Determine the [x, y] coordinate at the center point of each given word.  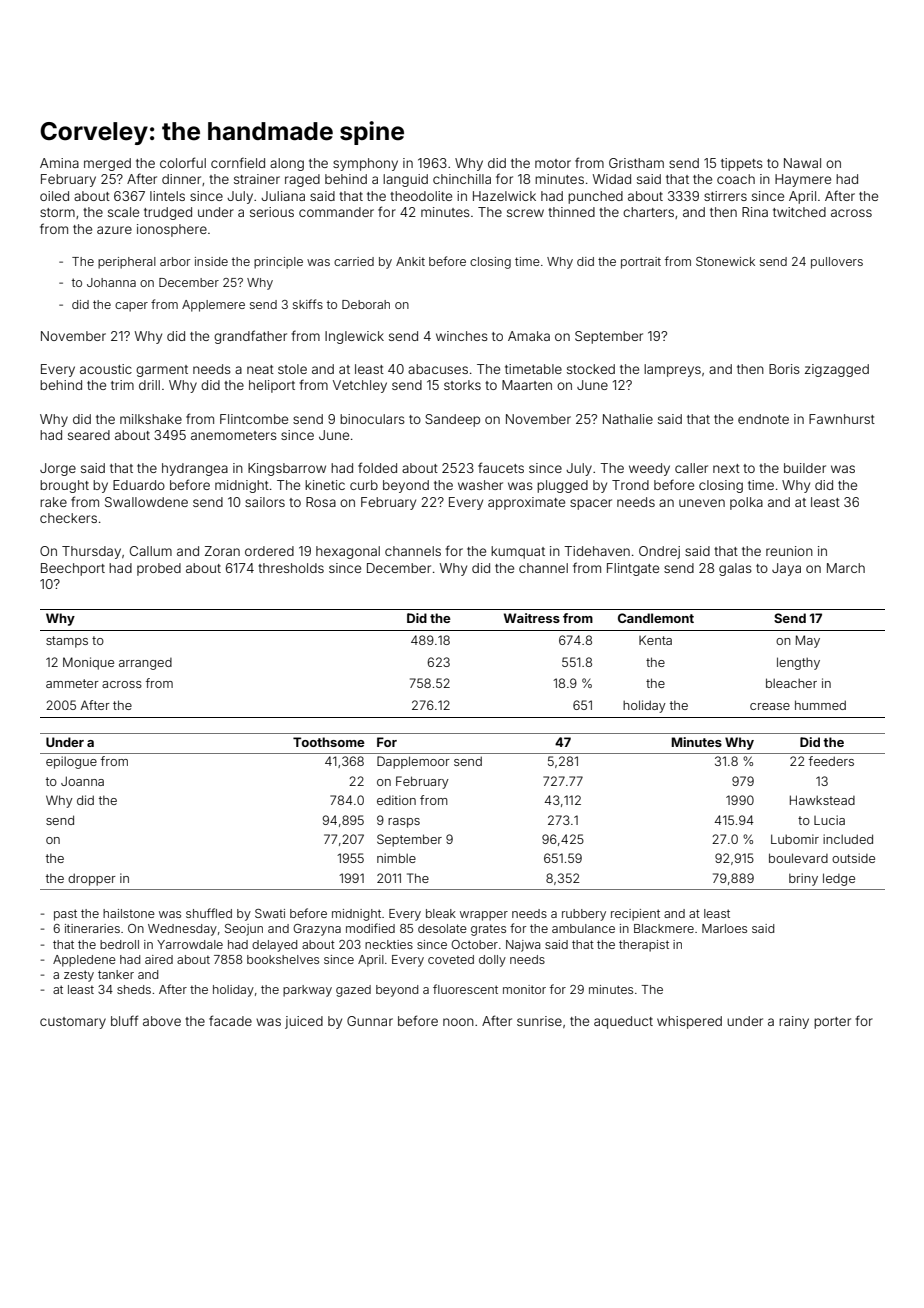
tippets [742, 164]
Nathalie [628, 419]
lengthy [798, 663]
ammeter [72, 683]
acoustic [106, 369]
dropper [92, 879]
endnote [763, 419]
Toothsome [329, 742]
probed [159, 569]
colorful [183, 162]
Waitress [532, 618]
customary [73, 1023]
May [808, 641]
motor [553, 163]
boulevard [798, 858]
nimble [396, 858]
